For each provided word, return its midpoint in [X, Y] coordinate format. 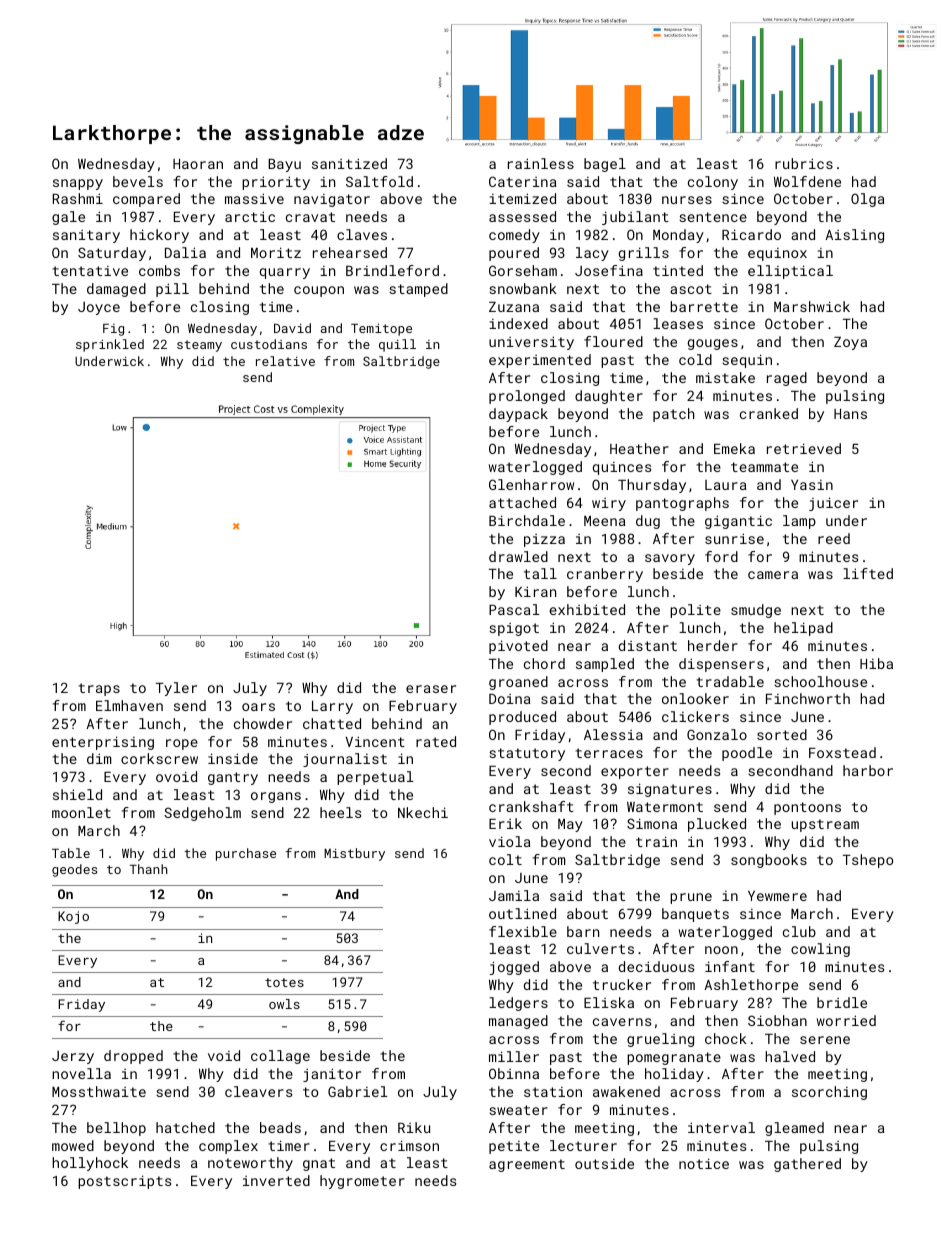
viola [509, 841]
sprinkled [110, 345]
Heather [639, 448]
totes [284, 982]
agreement [527, 1165]
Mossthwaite [99, 1091]
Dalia [185, 252]
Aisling [854, 236]
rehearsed [350, 252]
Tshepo [868, 861]
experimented [540, 361]
